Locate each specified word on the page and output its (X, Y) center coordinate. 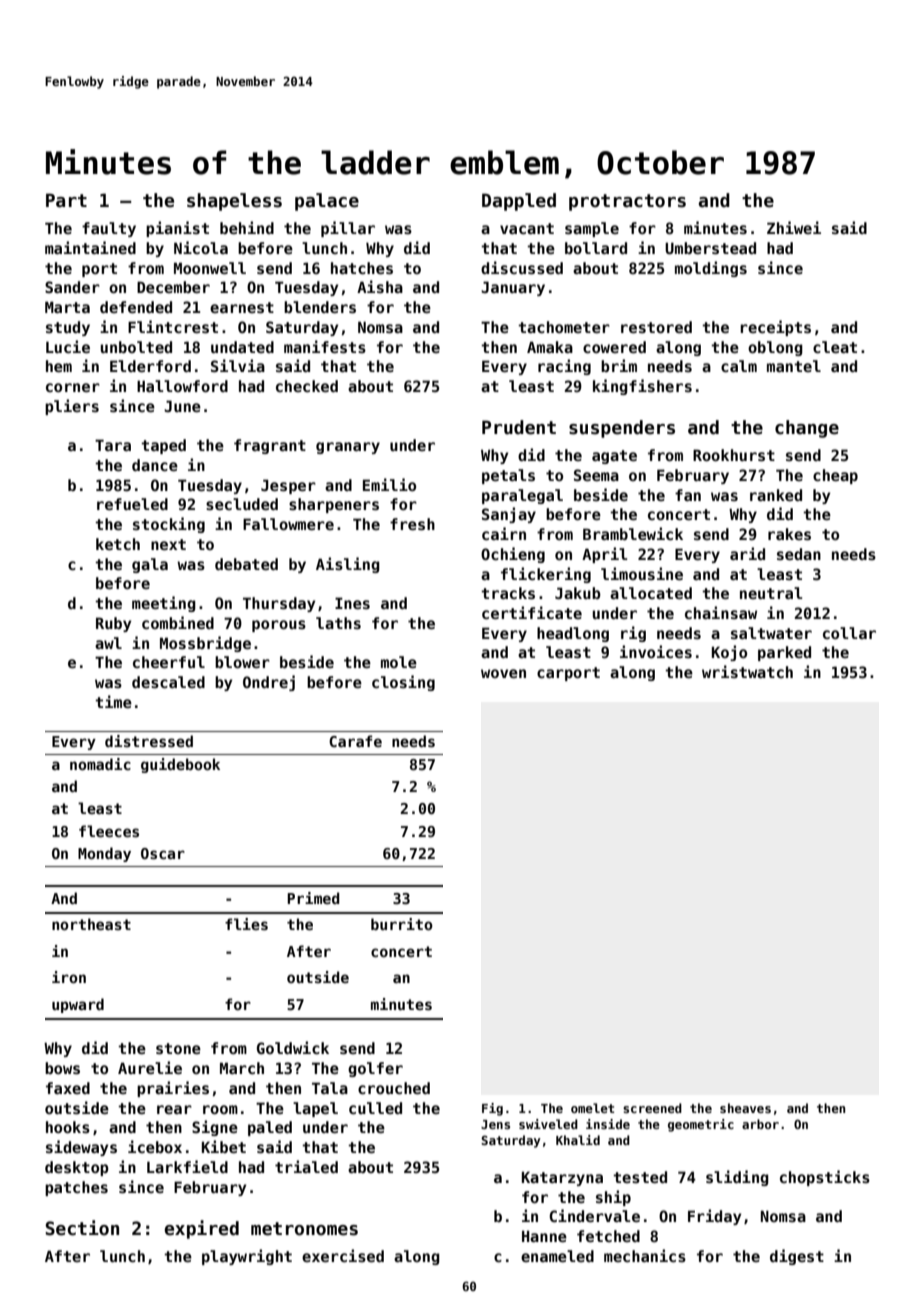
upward (78, 1005)
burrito (402, 924)
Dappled (519, 202)
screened (652, 1108)
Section (82, 1228)
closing (403, 683)
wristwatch (747, 671)
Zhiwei (794, 227)
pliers (72, 407)
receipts (775, 328)
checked (307, 386)
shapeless (234, 202)
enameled (557, 1256)
